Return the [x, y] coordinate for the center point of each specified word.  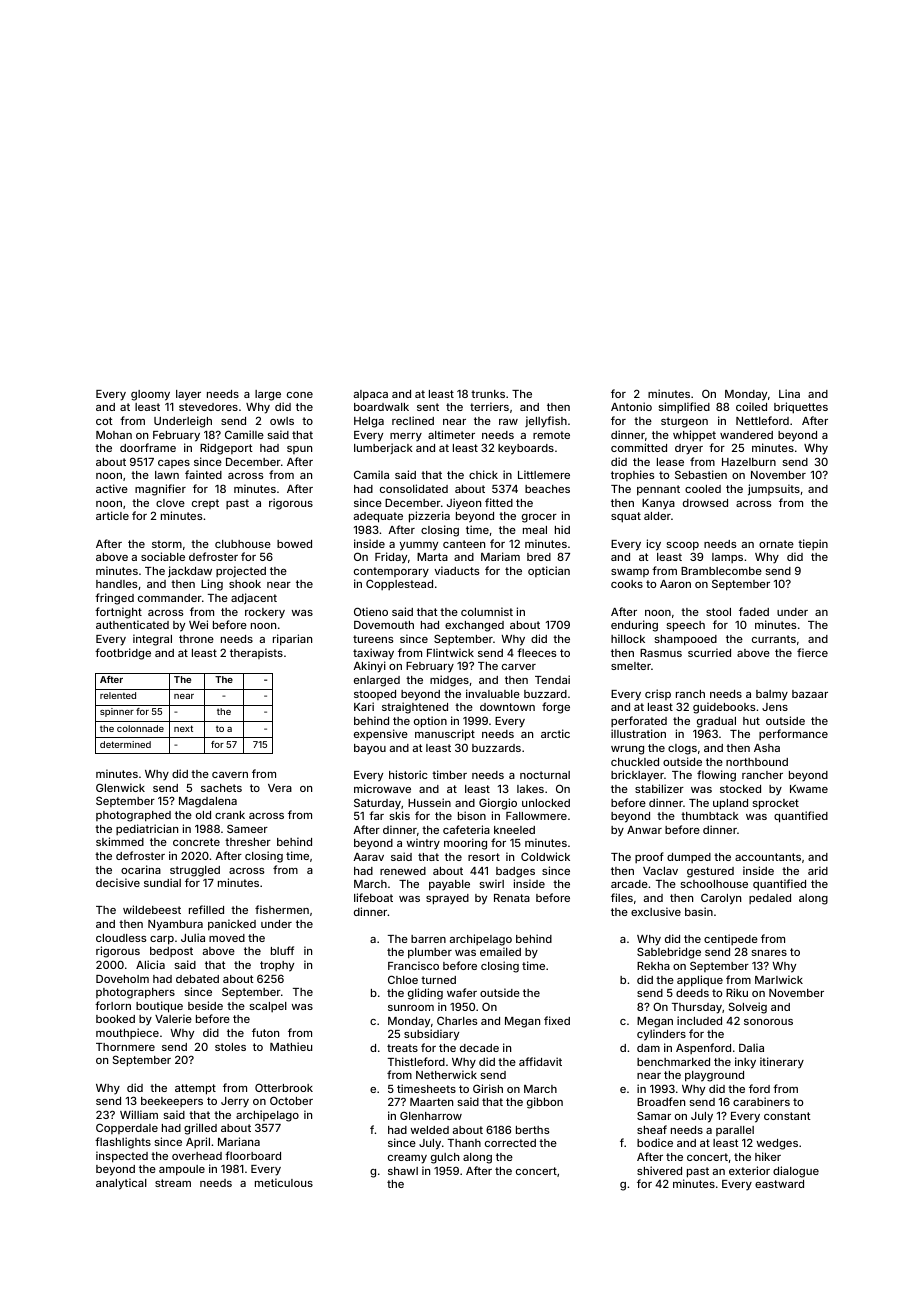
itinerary [782, 1063]
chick [483, 474]
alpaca [371, 395]
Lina [789, 393]
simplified [684, 407]
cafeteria [466, 829]
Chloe [403, 979]
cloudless [121, 938]
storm [167, 544]
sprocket [775, 804]
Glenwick [120, 787]
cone [300, 395]
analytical [121, 1184]
